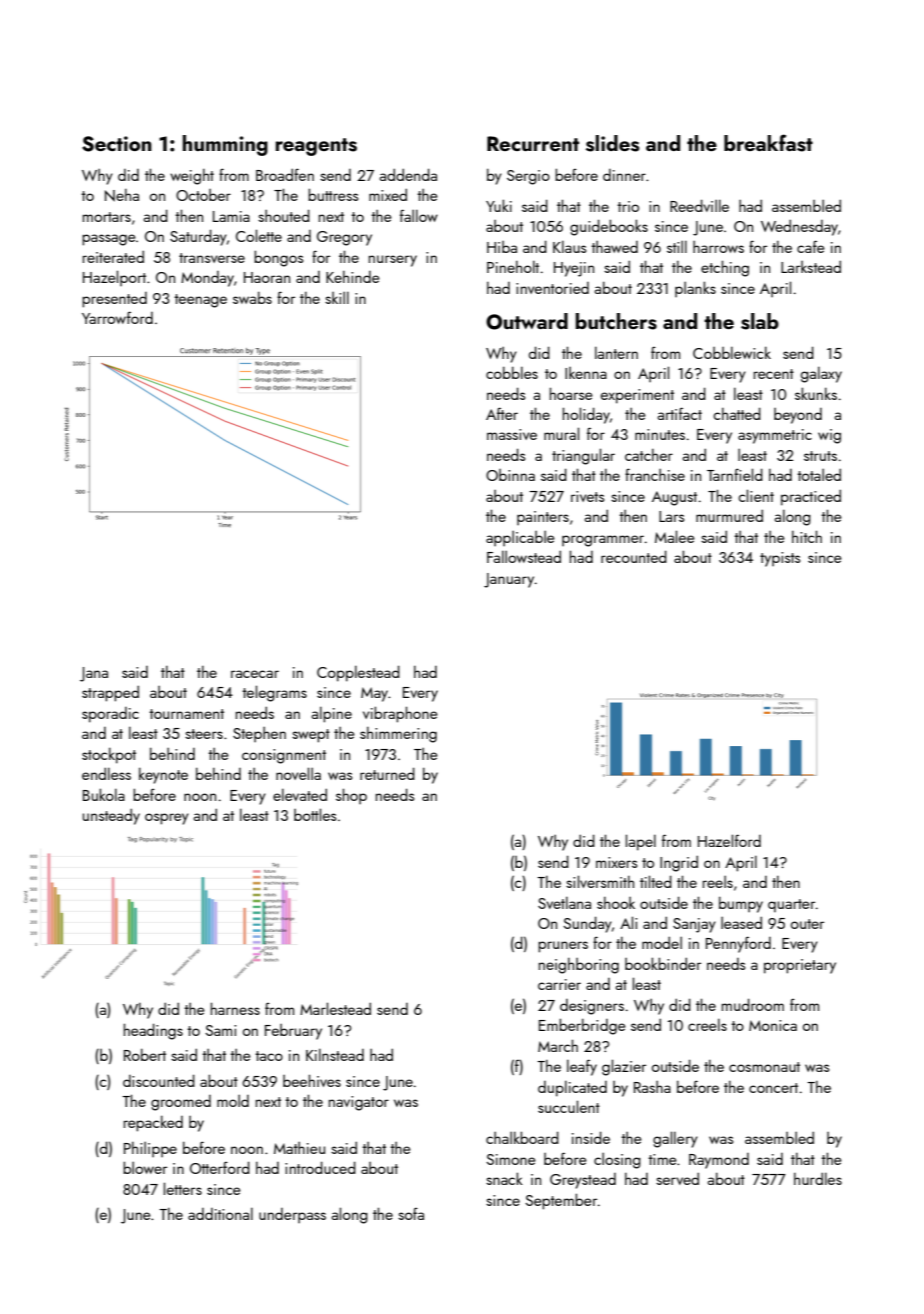  I want to click on mortars, so click(107, 217).
